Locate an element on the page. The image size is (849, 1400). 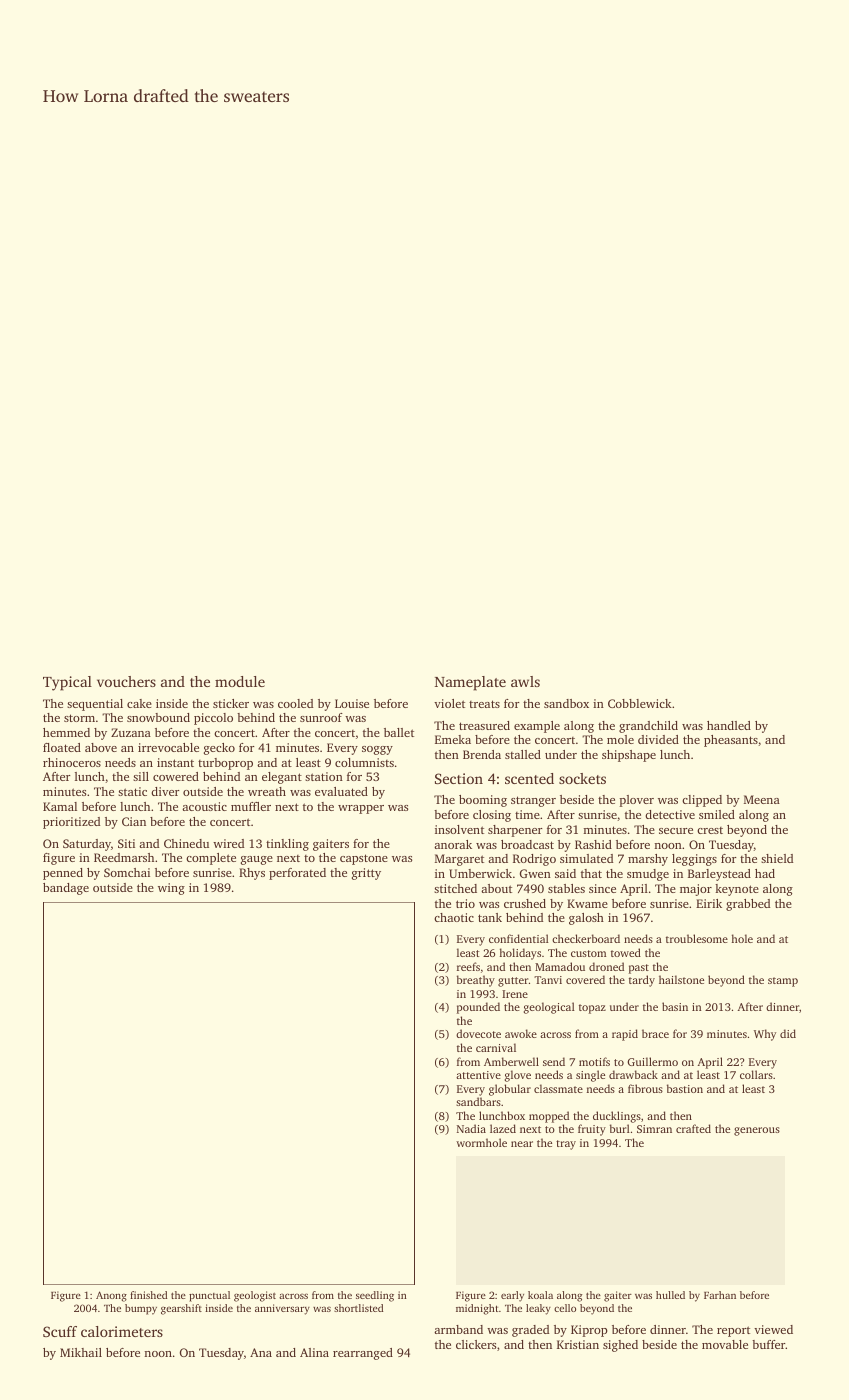
Cobblewick is located at coordinates (640, 703).
